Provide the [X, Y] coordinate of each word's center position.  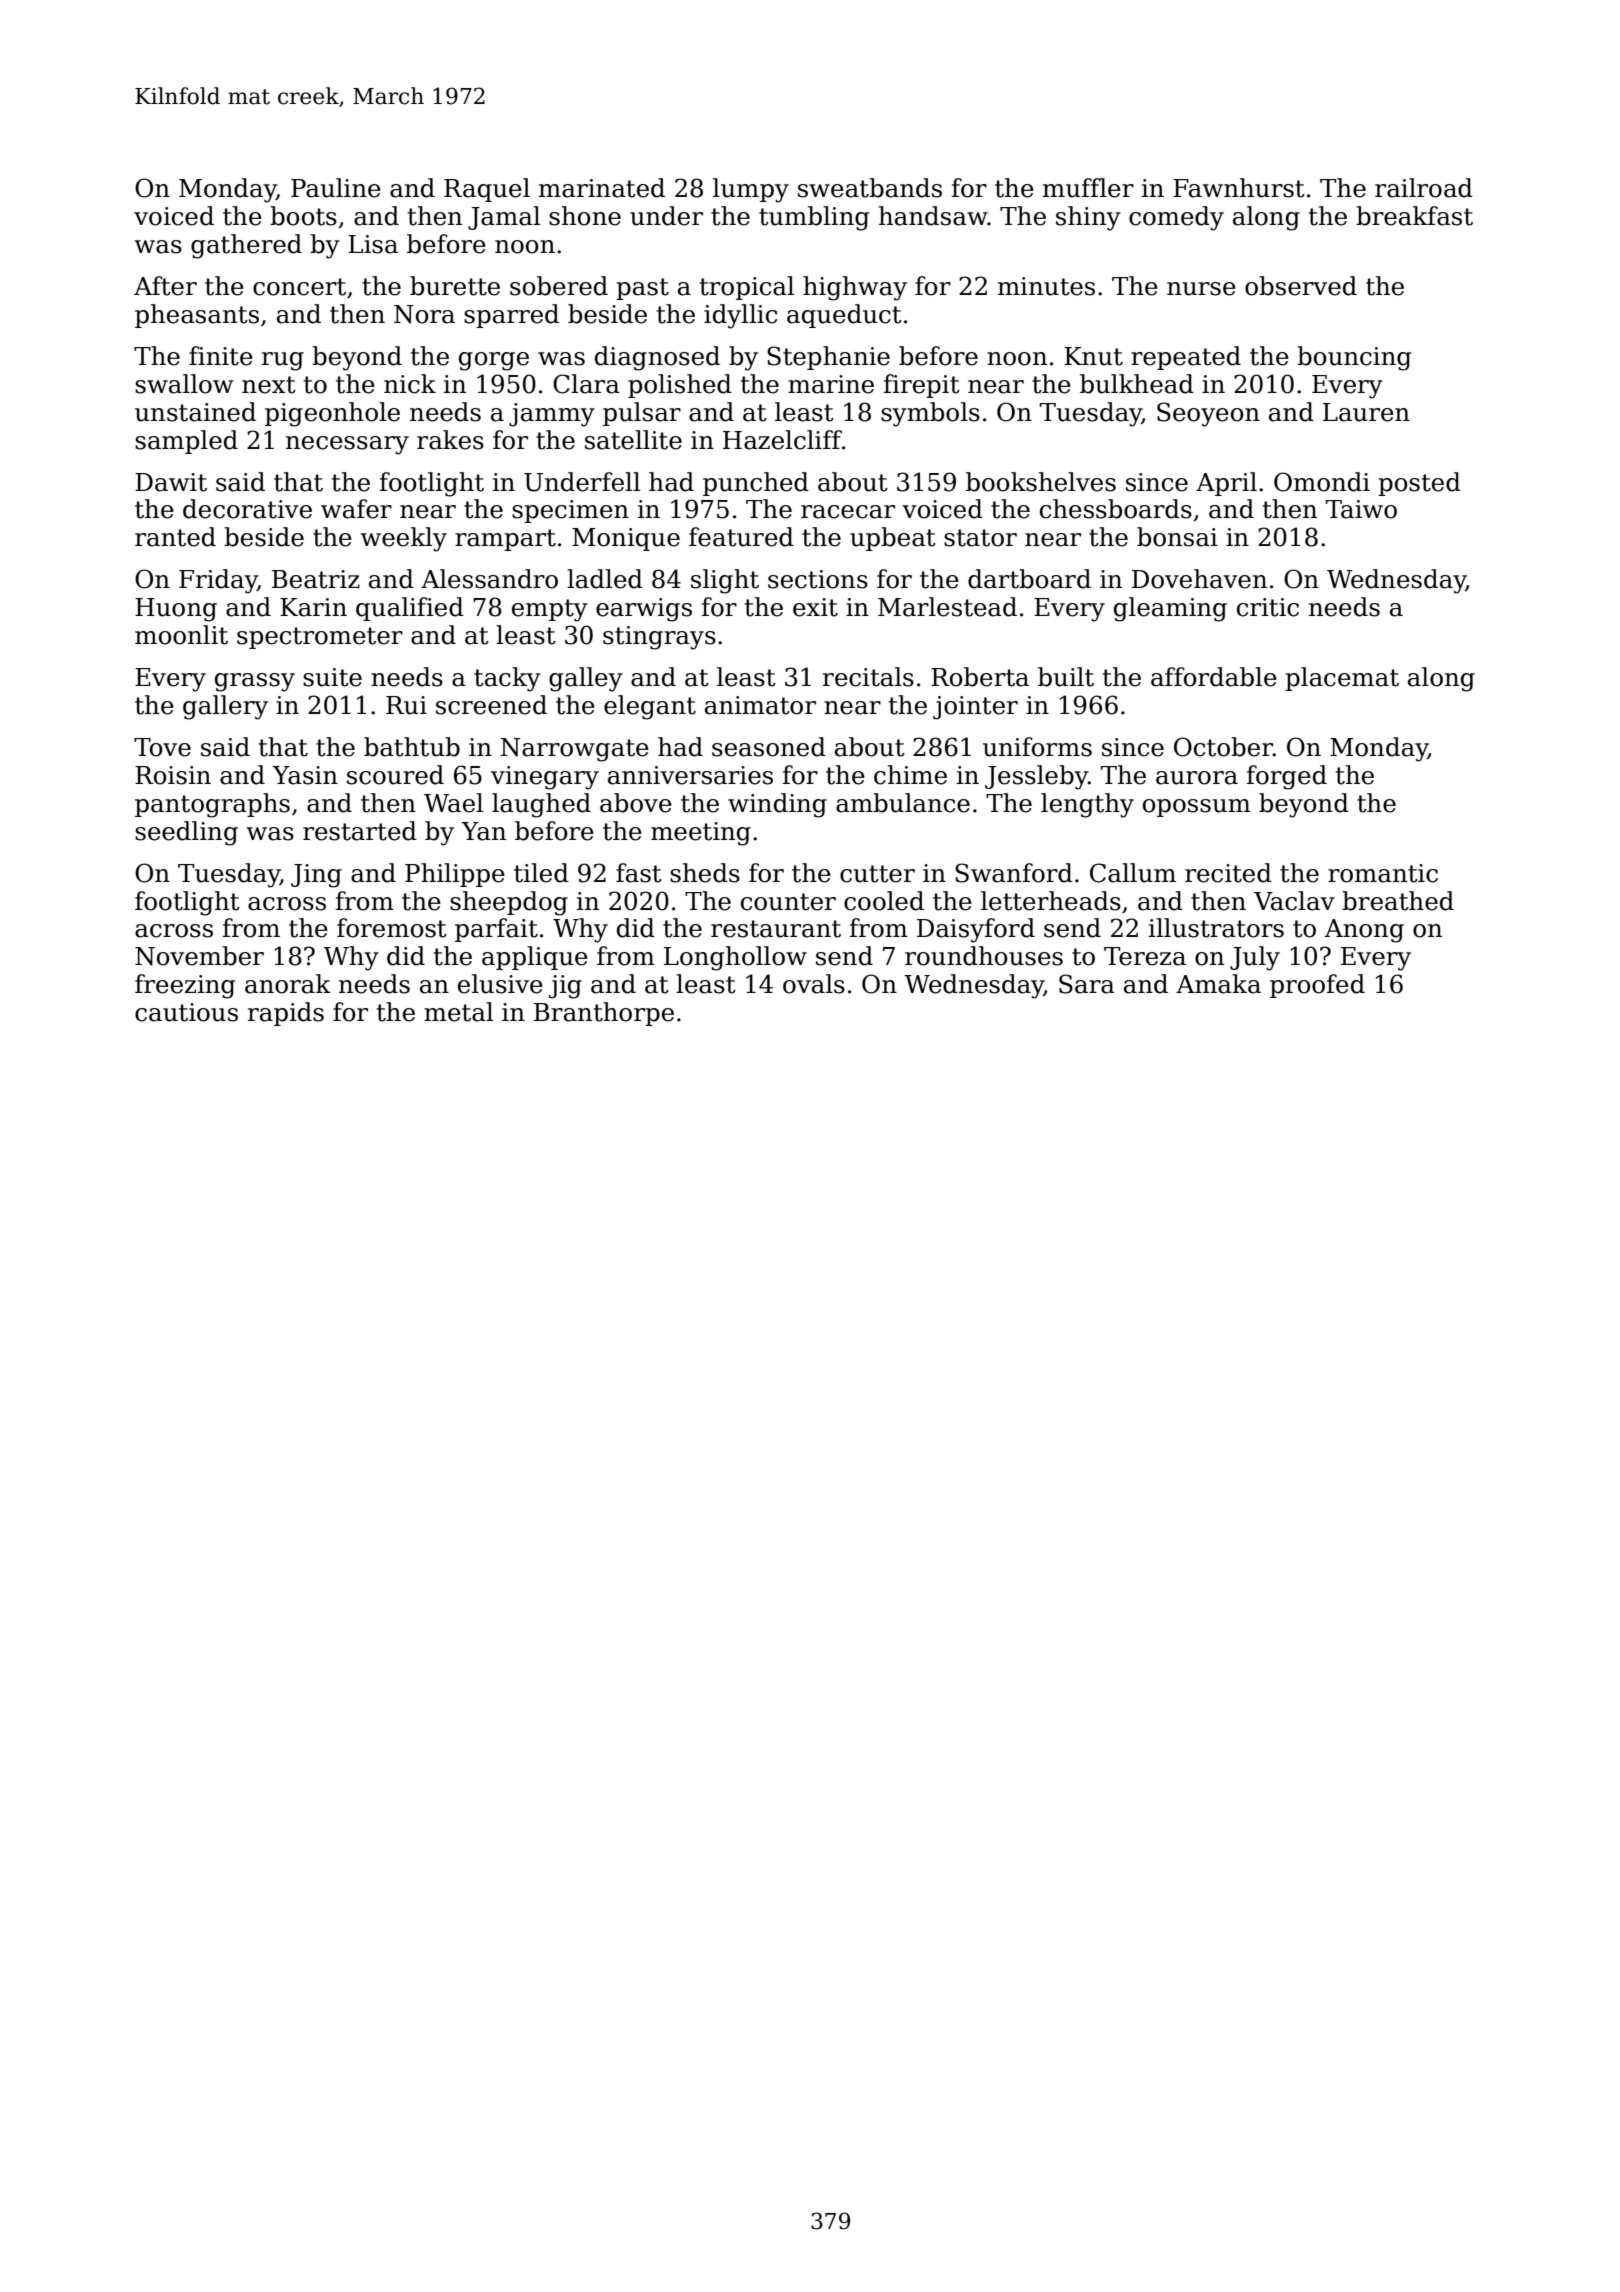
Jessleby [1036, 777]
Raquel [487, 190]
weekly [404, 539]
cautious [186, 1012]
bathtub [412, 747]
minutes [1046, 286]
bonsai [1177, 537]
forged [1287, 777]
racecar [848, 512]
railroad [1424, 188]
